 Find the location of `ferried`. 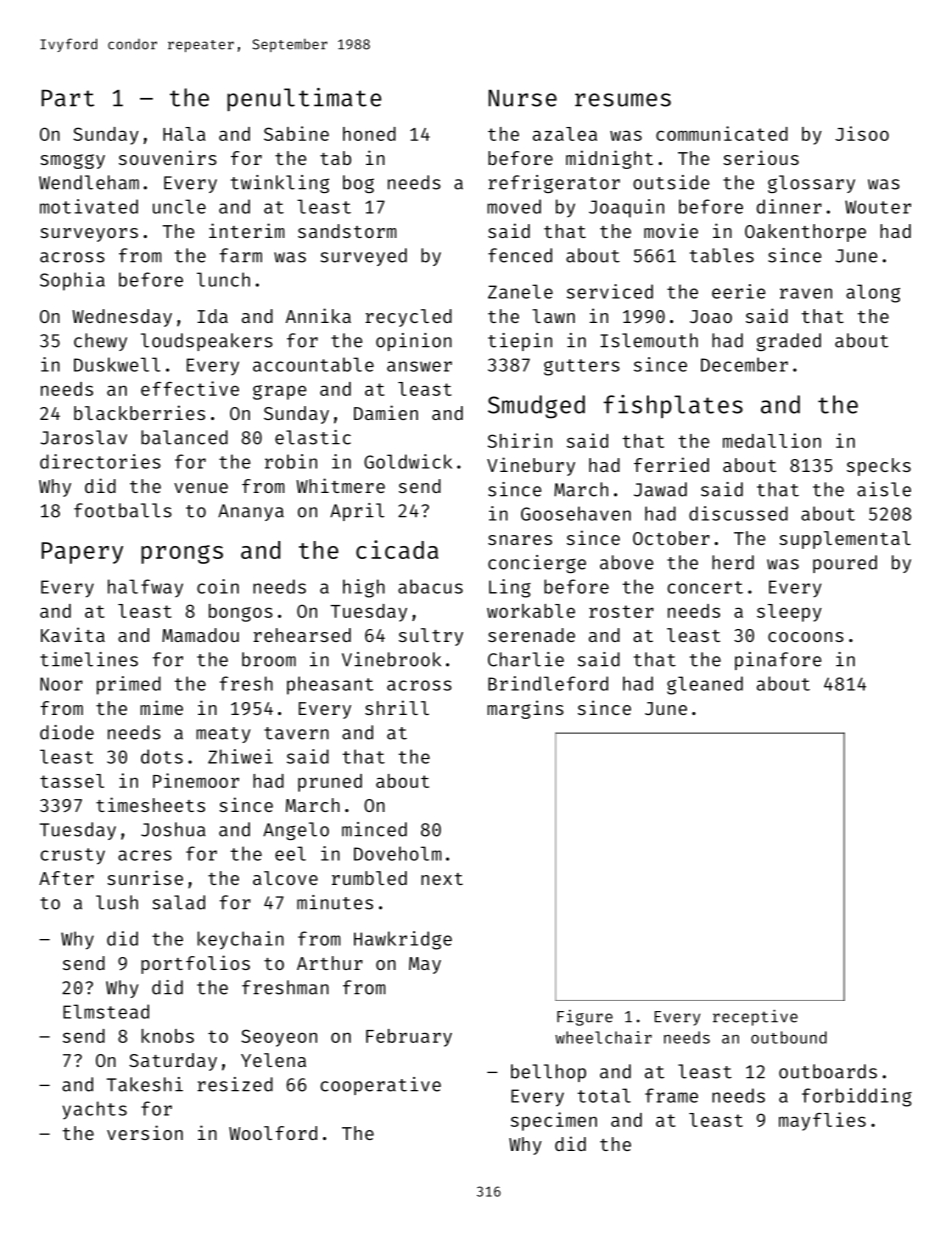

ferried is located at coordinates (671, 464).
